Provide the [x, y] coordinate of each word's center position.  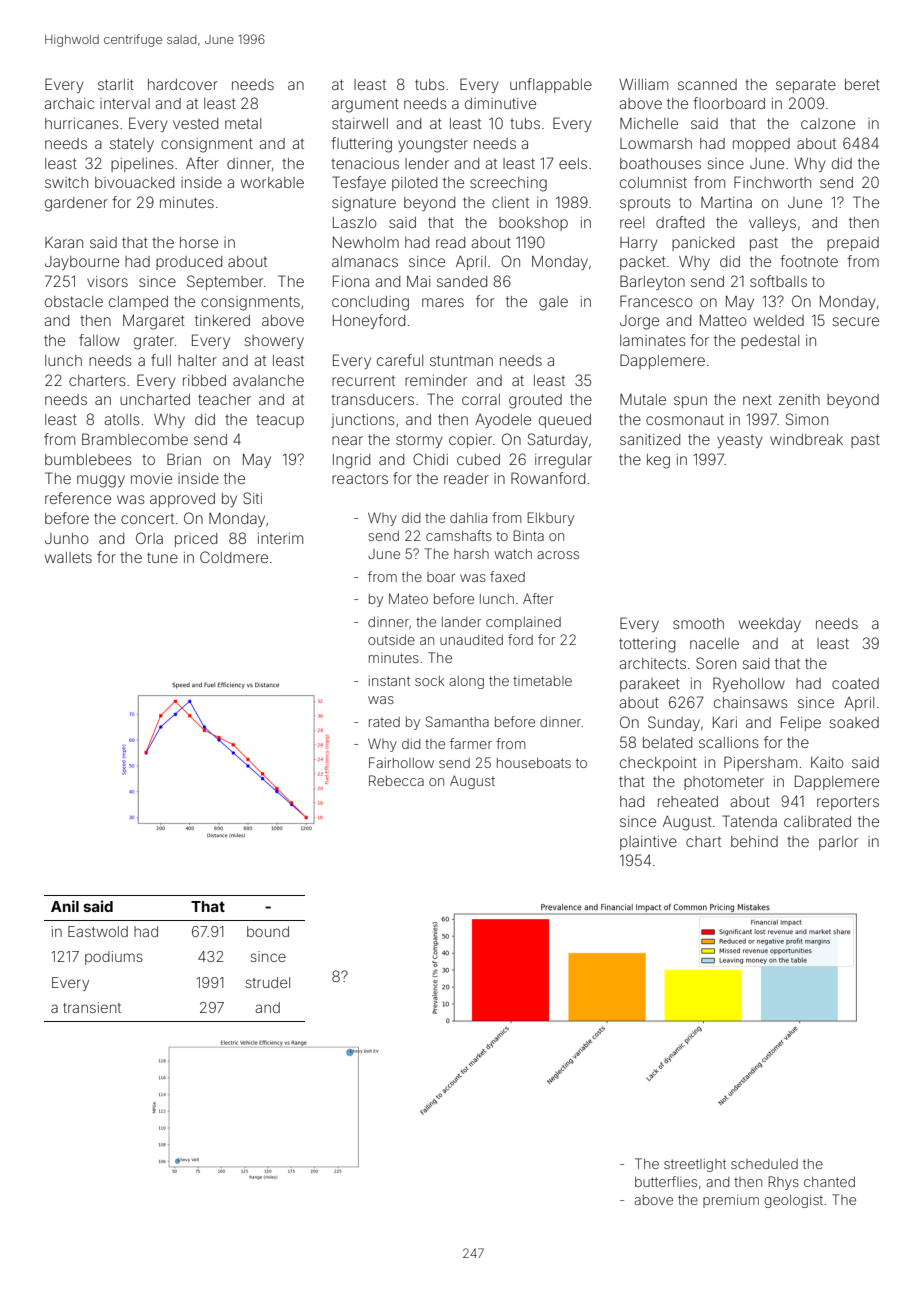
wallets [68, 557]
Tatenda [749, 821]
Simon [807, 419]
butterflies [666, 1181]
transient [92, 1007]
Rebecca [396, 780]
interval [125, 103]
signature [364, 204]
